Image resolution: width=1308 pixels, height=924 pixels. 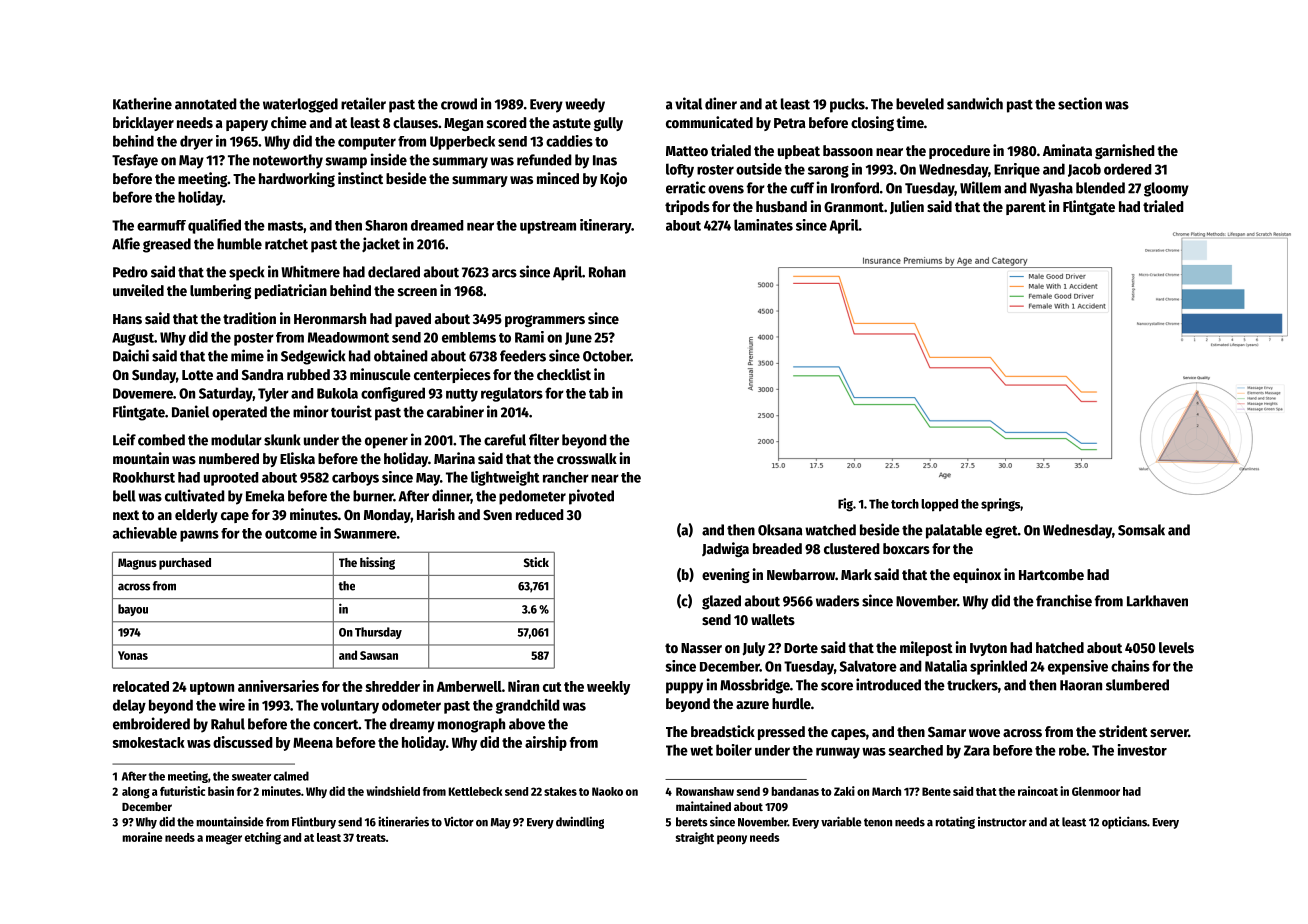 I want to click on annotated, so click(x=206, y=104).
